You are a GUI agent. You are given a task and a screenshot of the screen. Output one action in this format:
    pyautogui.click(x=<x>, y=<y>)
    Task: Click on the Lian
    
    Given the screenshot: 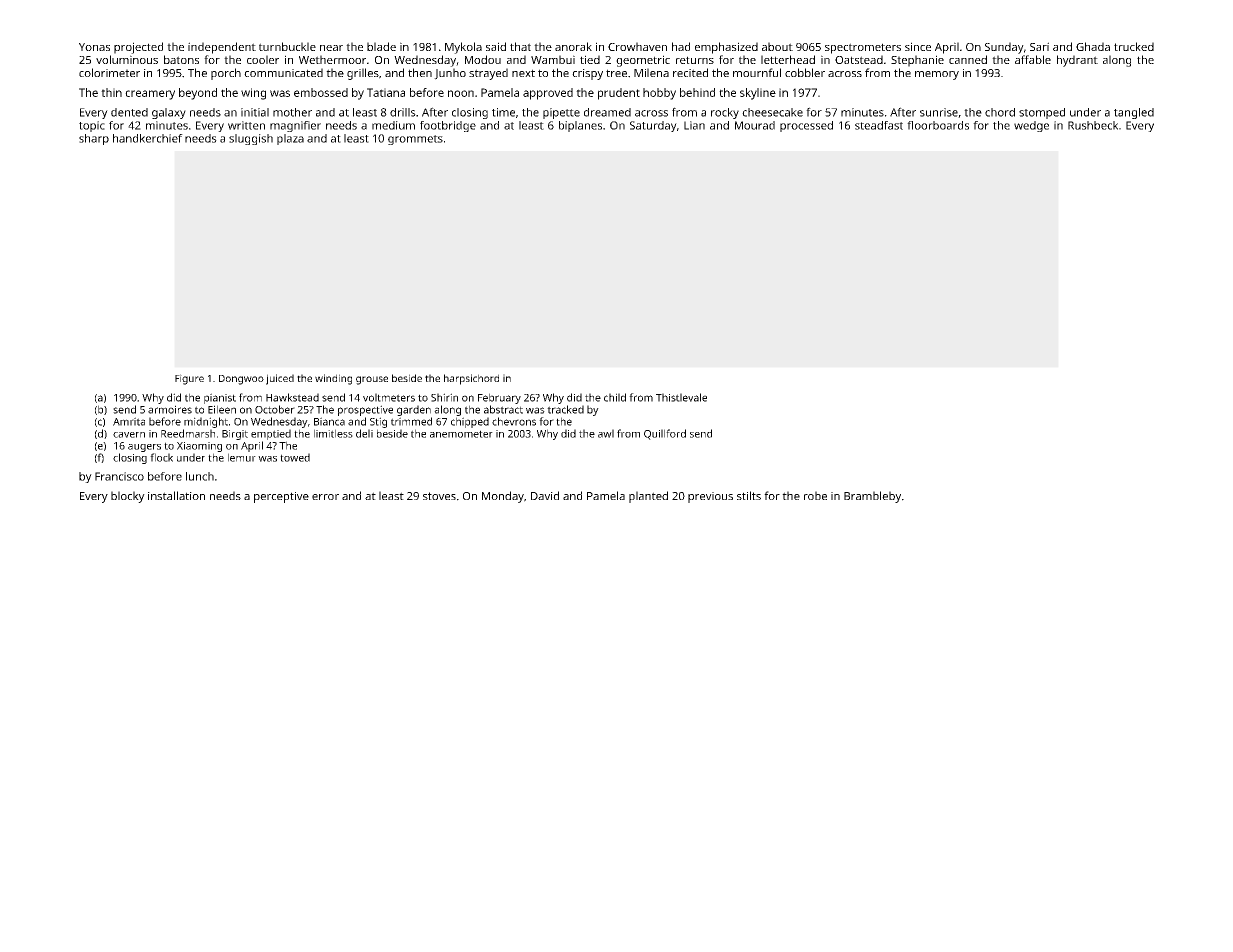 What is the action you would take?
    pyautogui.click(x=694, y=125)
